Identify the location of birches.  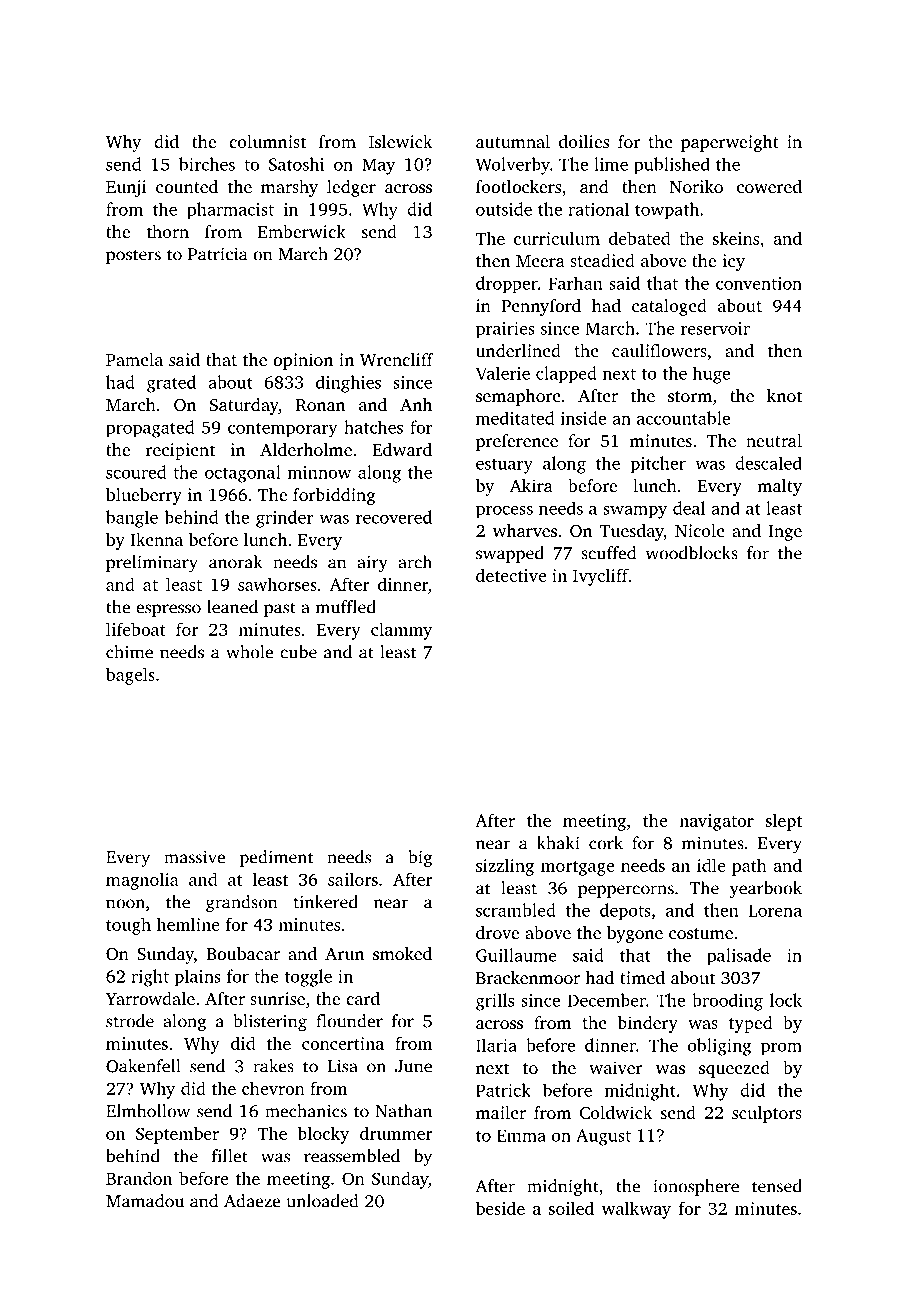
(207, 164).
